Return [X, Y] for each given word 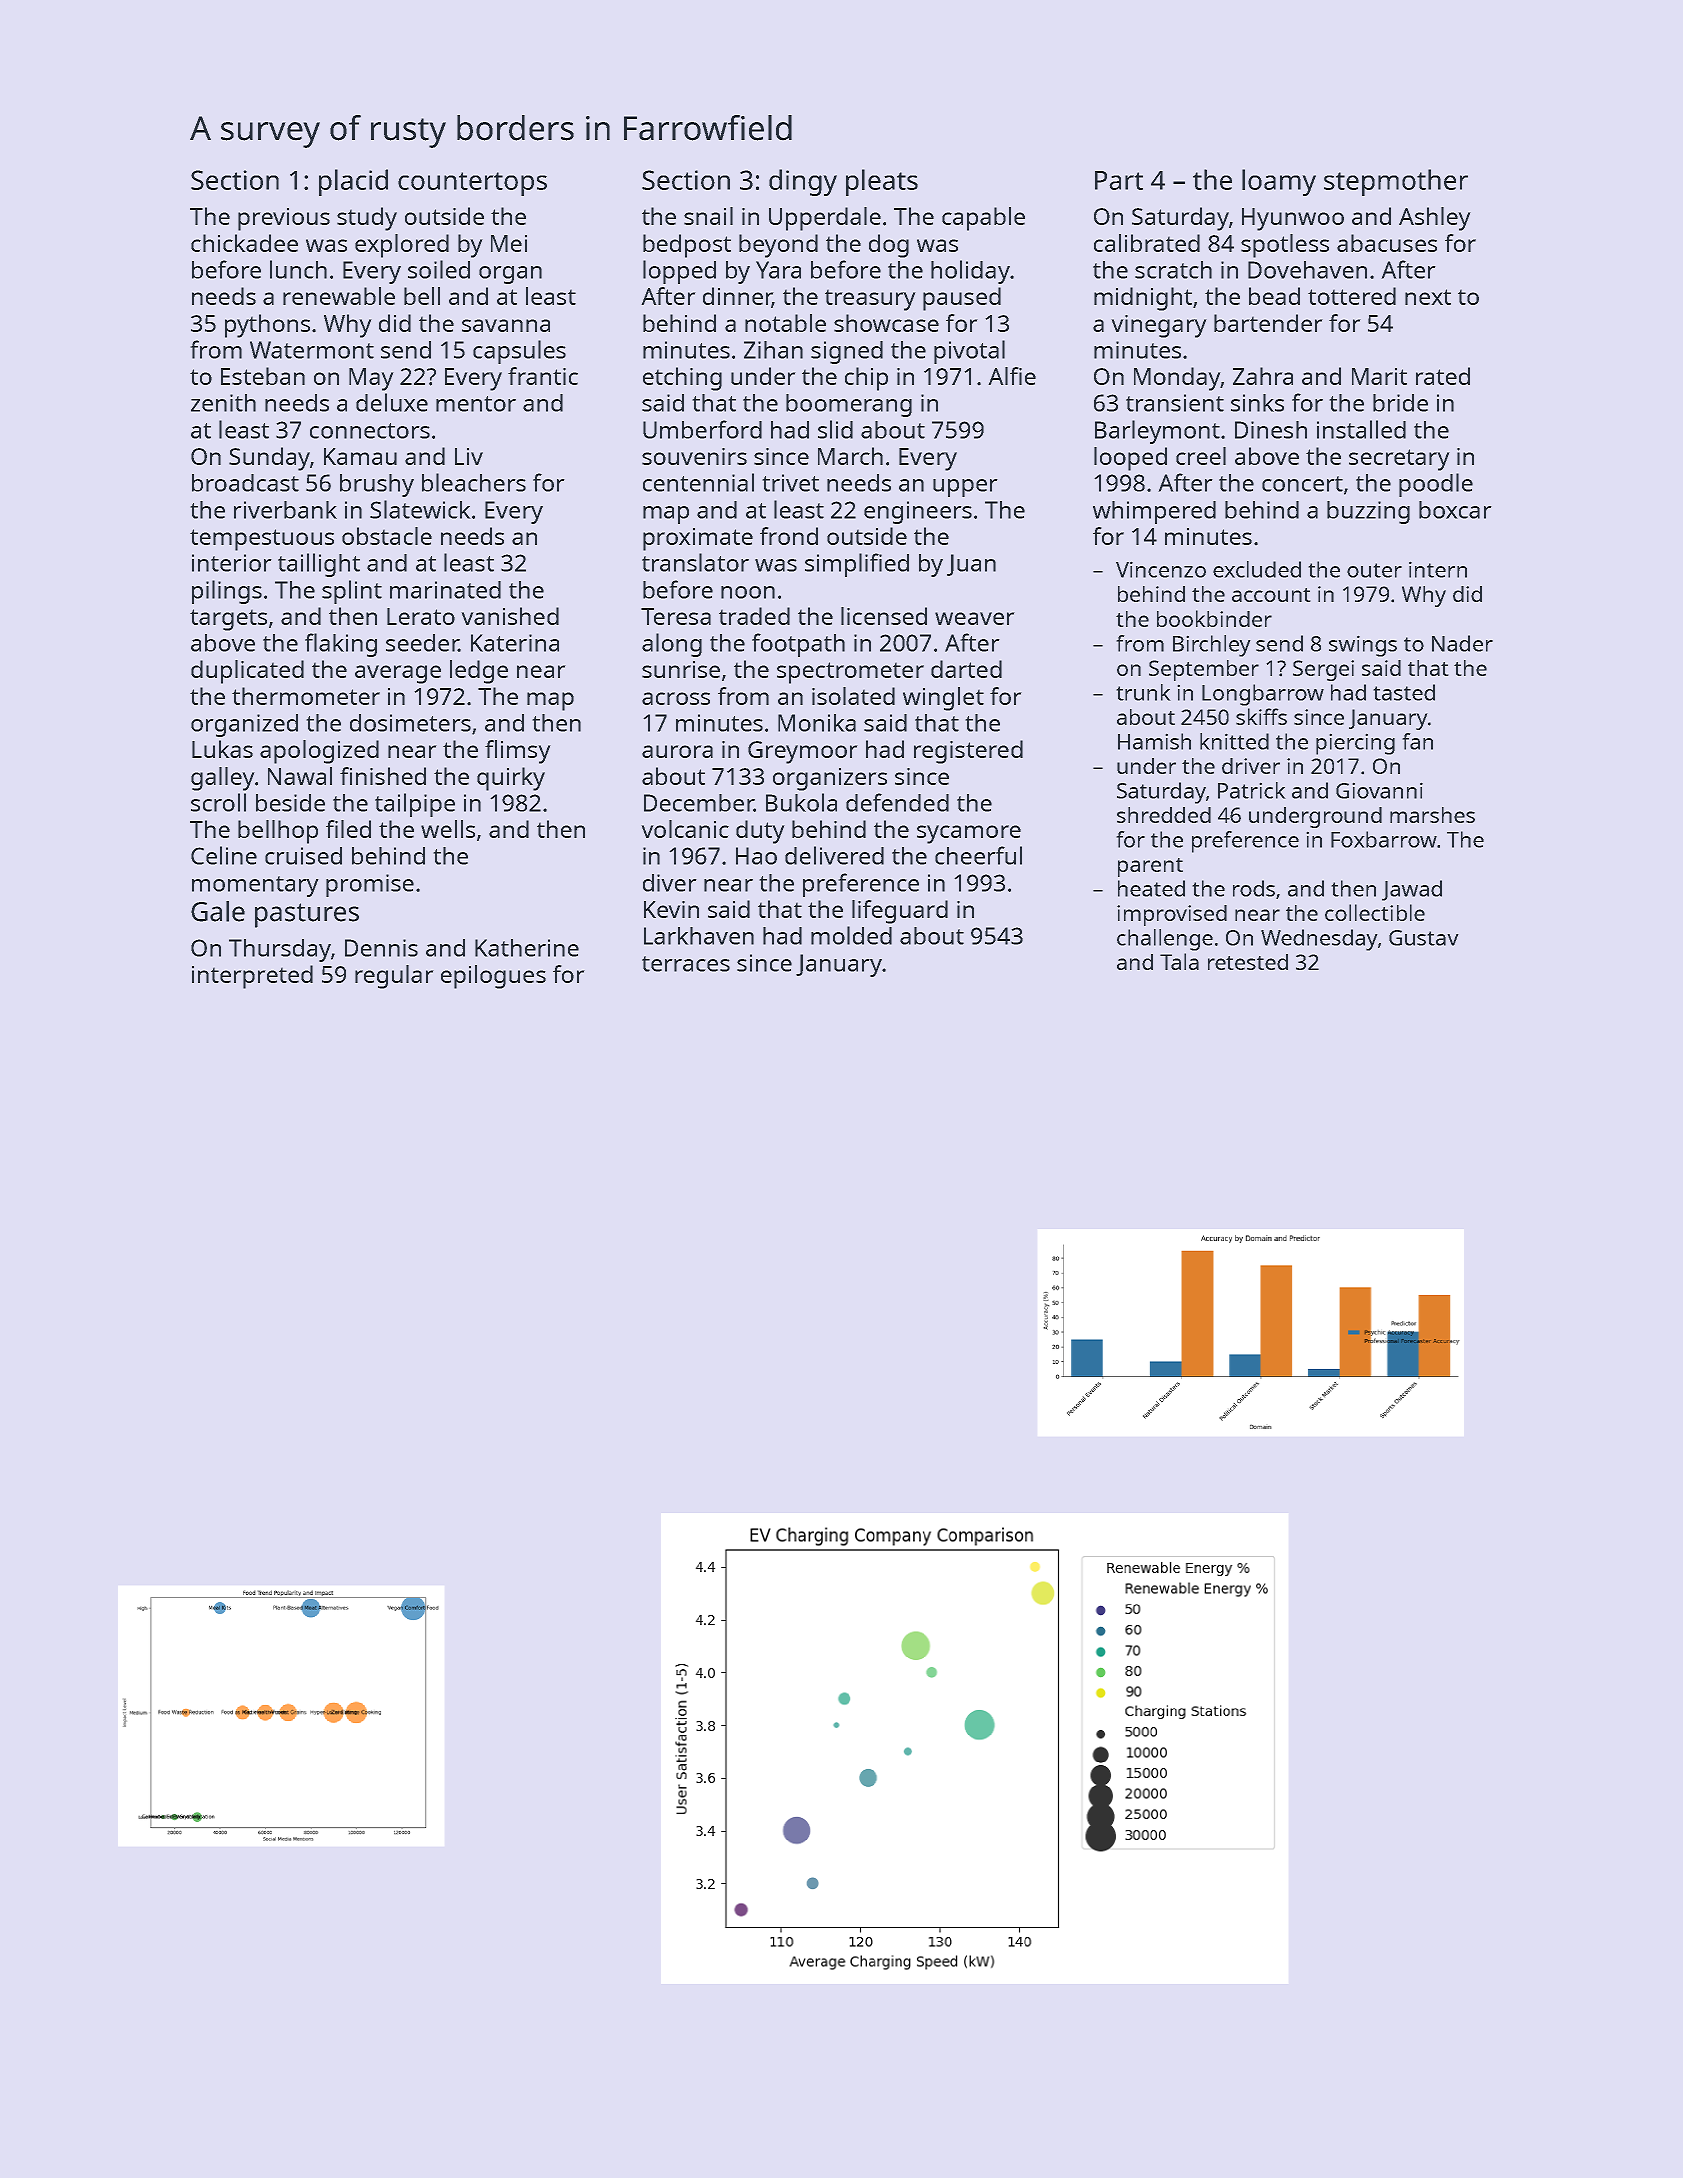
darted [966, 669]
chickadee [244, 243]
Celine [224, 855]
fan [1417, 741]
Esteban [263, 376]
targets [228, 620]
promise [370, 885]
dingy [803, 182]
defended [897, 802]
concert [1302, 484]
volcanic [685, 829]
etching [682, 379]
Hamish [1154, 741]
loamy [1279, 182]
